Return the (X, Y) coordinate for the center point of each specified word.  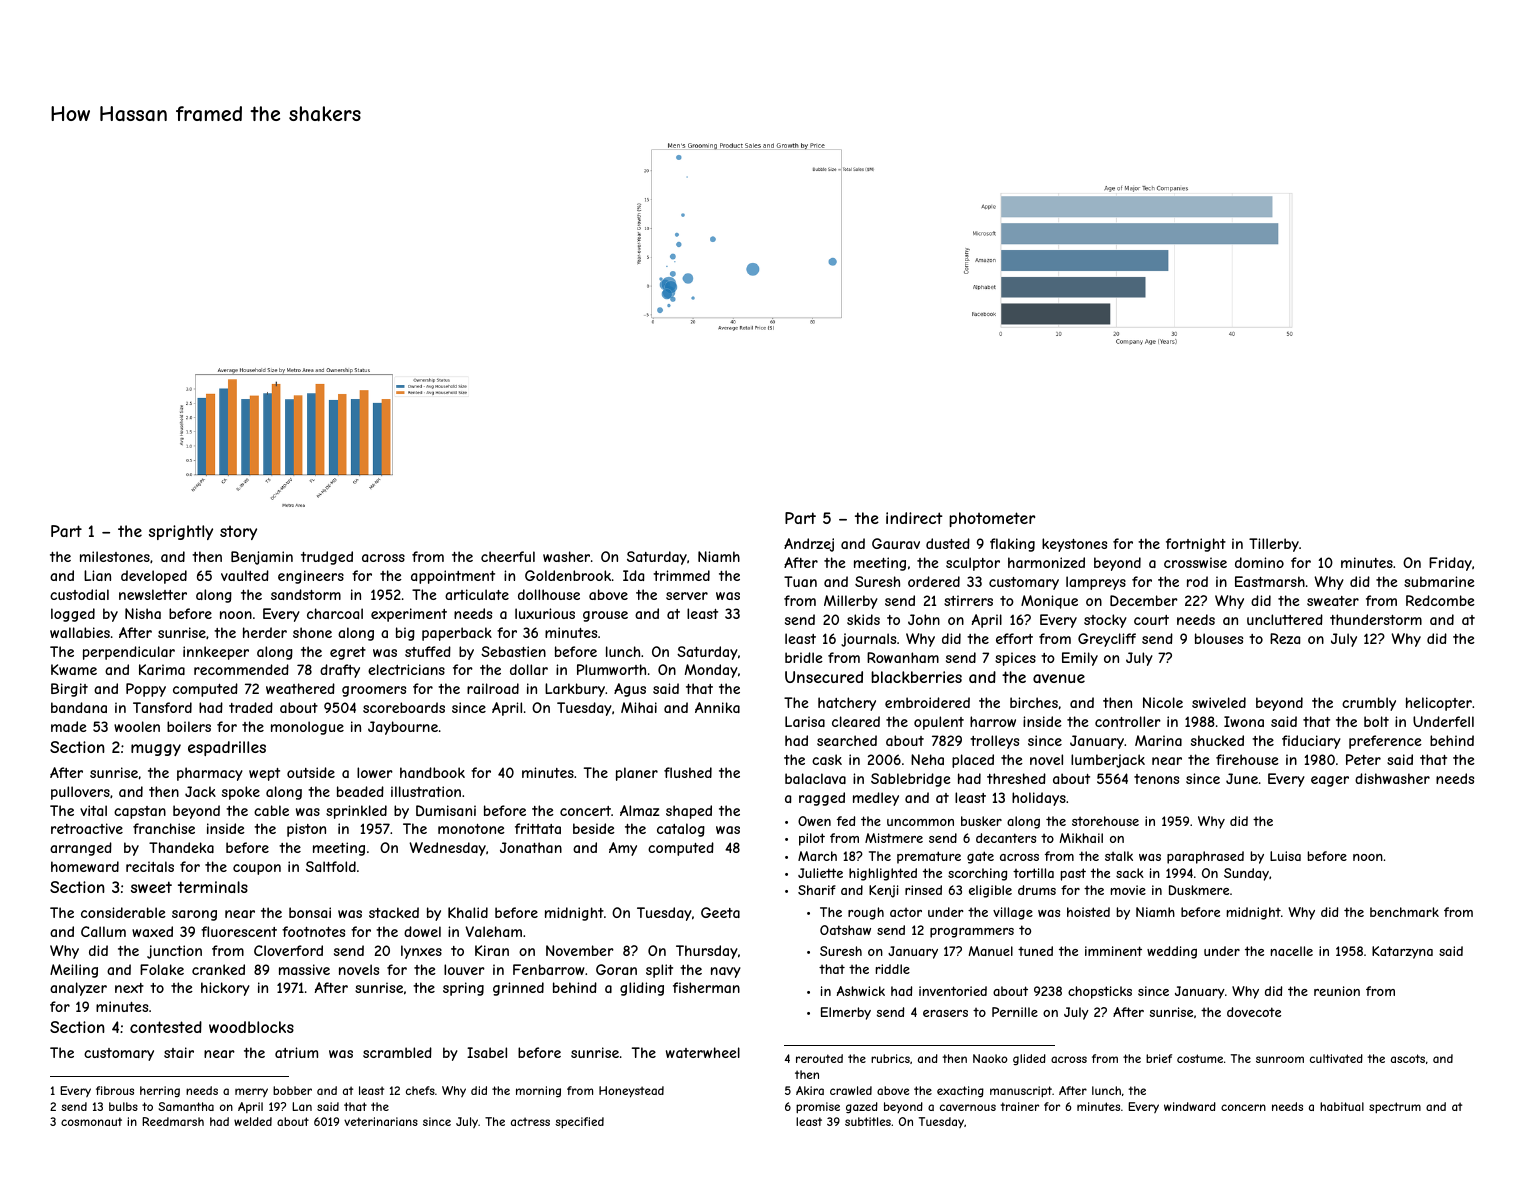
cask (827, 759)
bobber (292, 1090)
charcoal (335, 613)
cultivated (1336, 1058)
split (659, 971)
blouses (1219, 638)
